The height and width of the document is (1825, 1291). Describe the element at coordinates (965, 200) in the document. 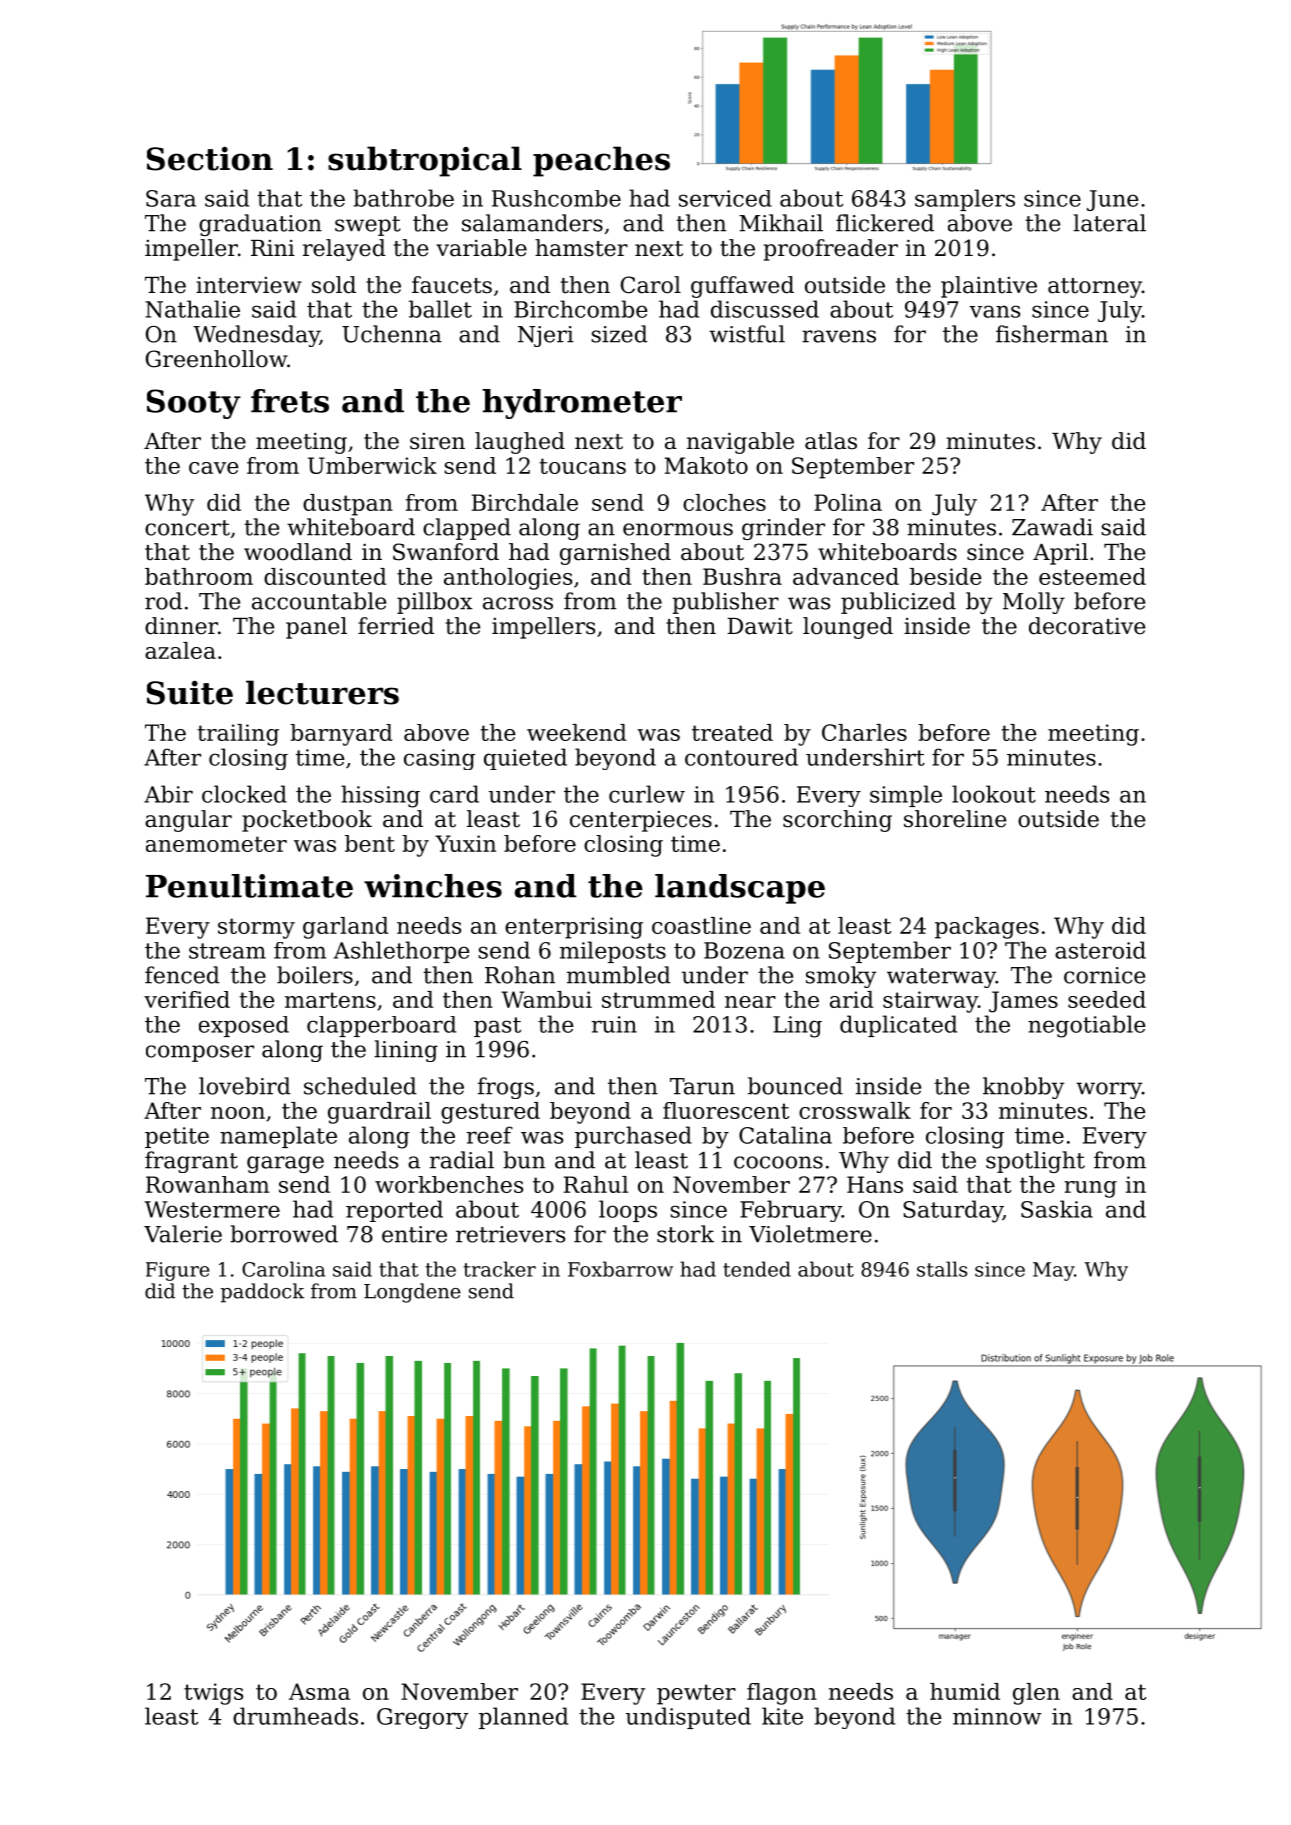

I see `samplers` at that location.
